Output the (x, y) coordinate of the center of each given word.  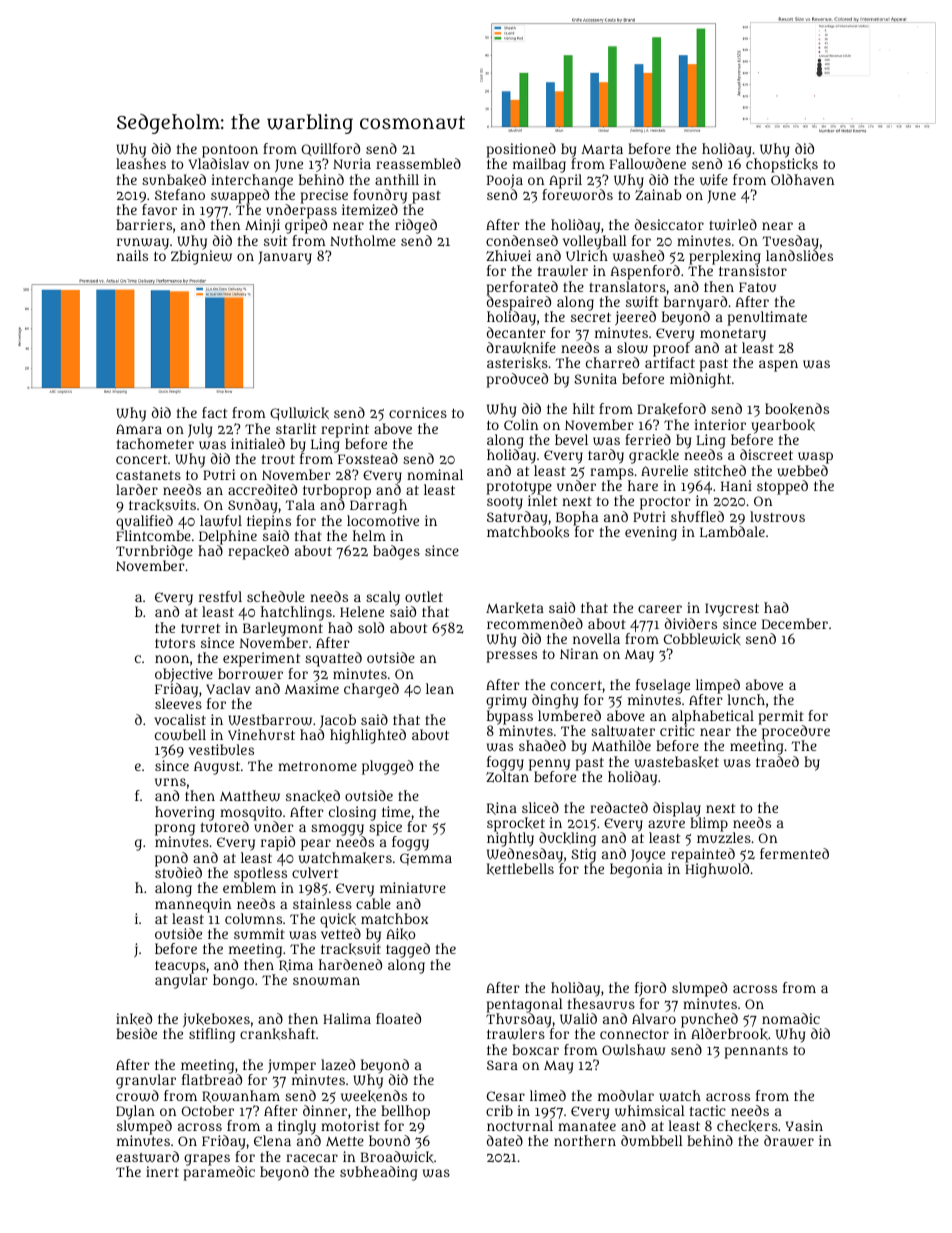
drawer (789, 1141)
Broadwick (397, 1157)
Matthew (250, 796)
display (677, 809)
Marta (602, 149)
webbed (802, 471)
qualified (144, 522)
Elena (272, 1140)
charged (371, 690)
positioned (521, 150)
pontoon (230, 151)
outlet (424, 596)
